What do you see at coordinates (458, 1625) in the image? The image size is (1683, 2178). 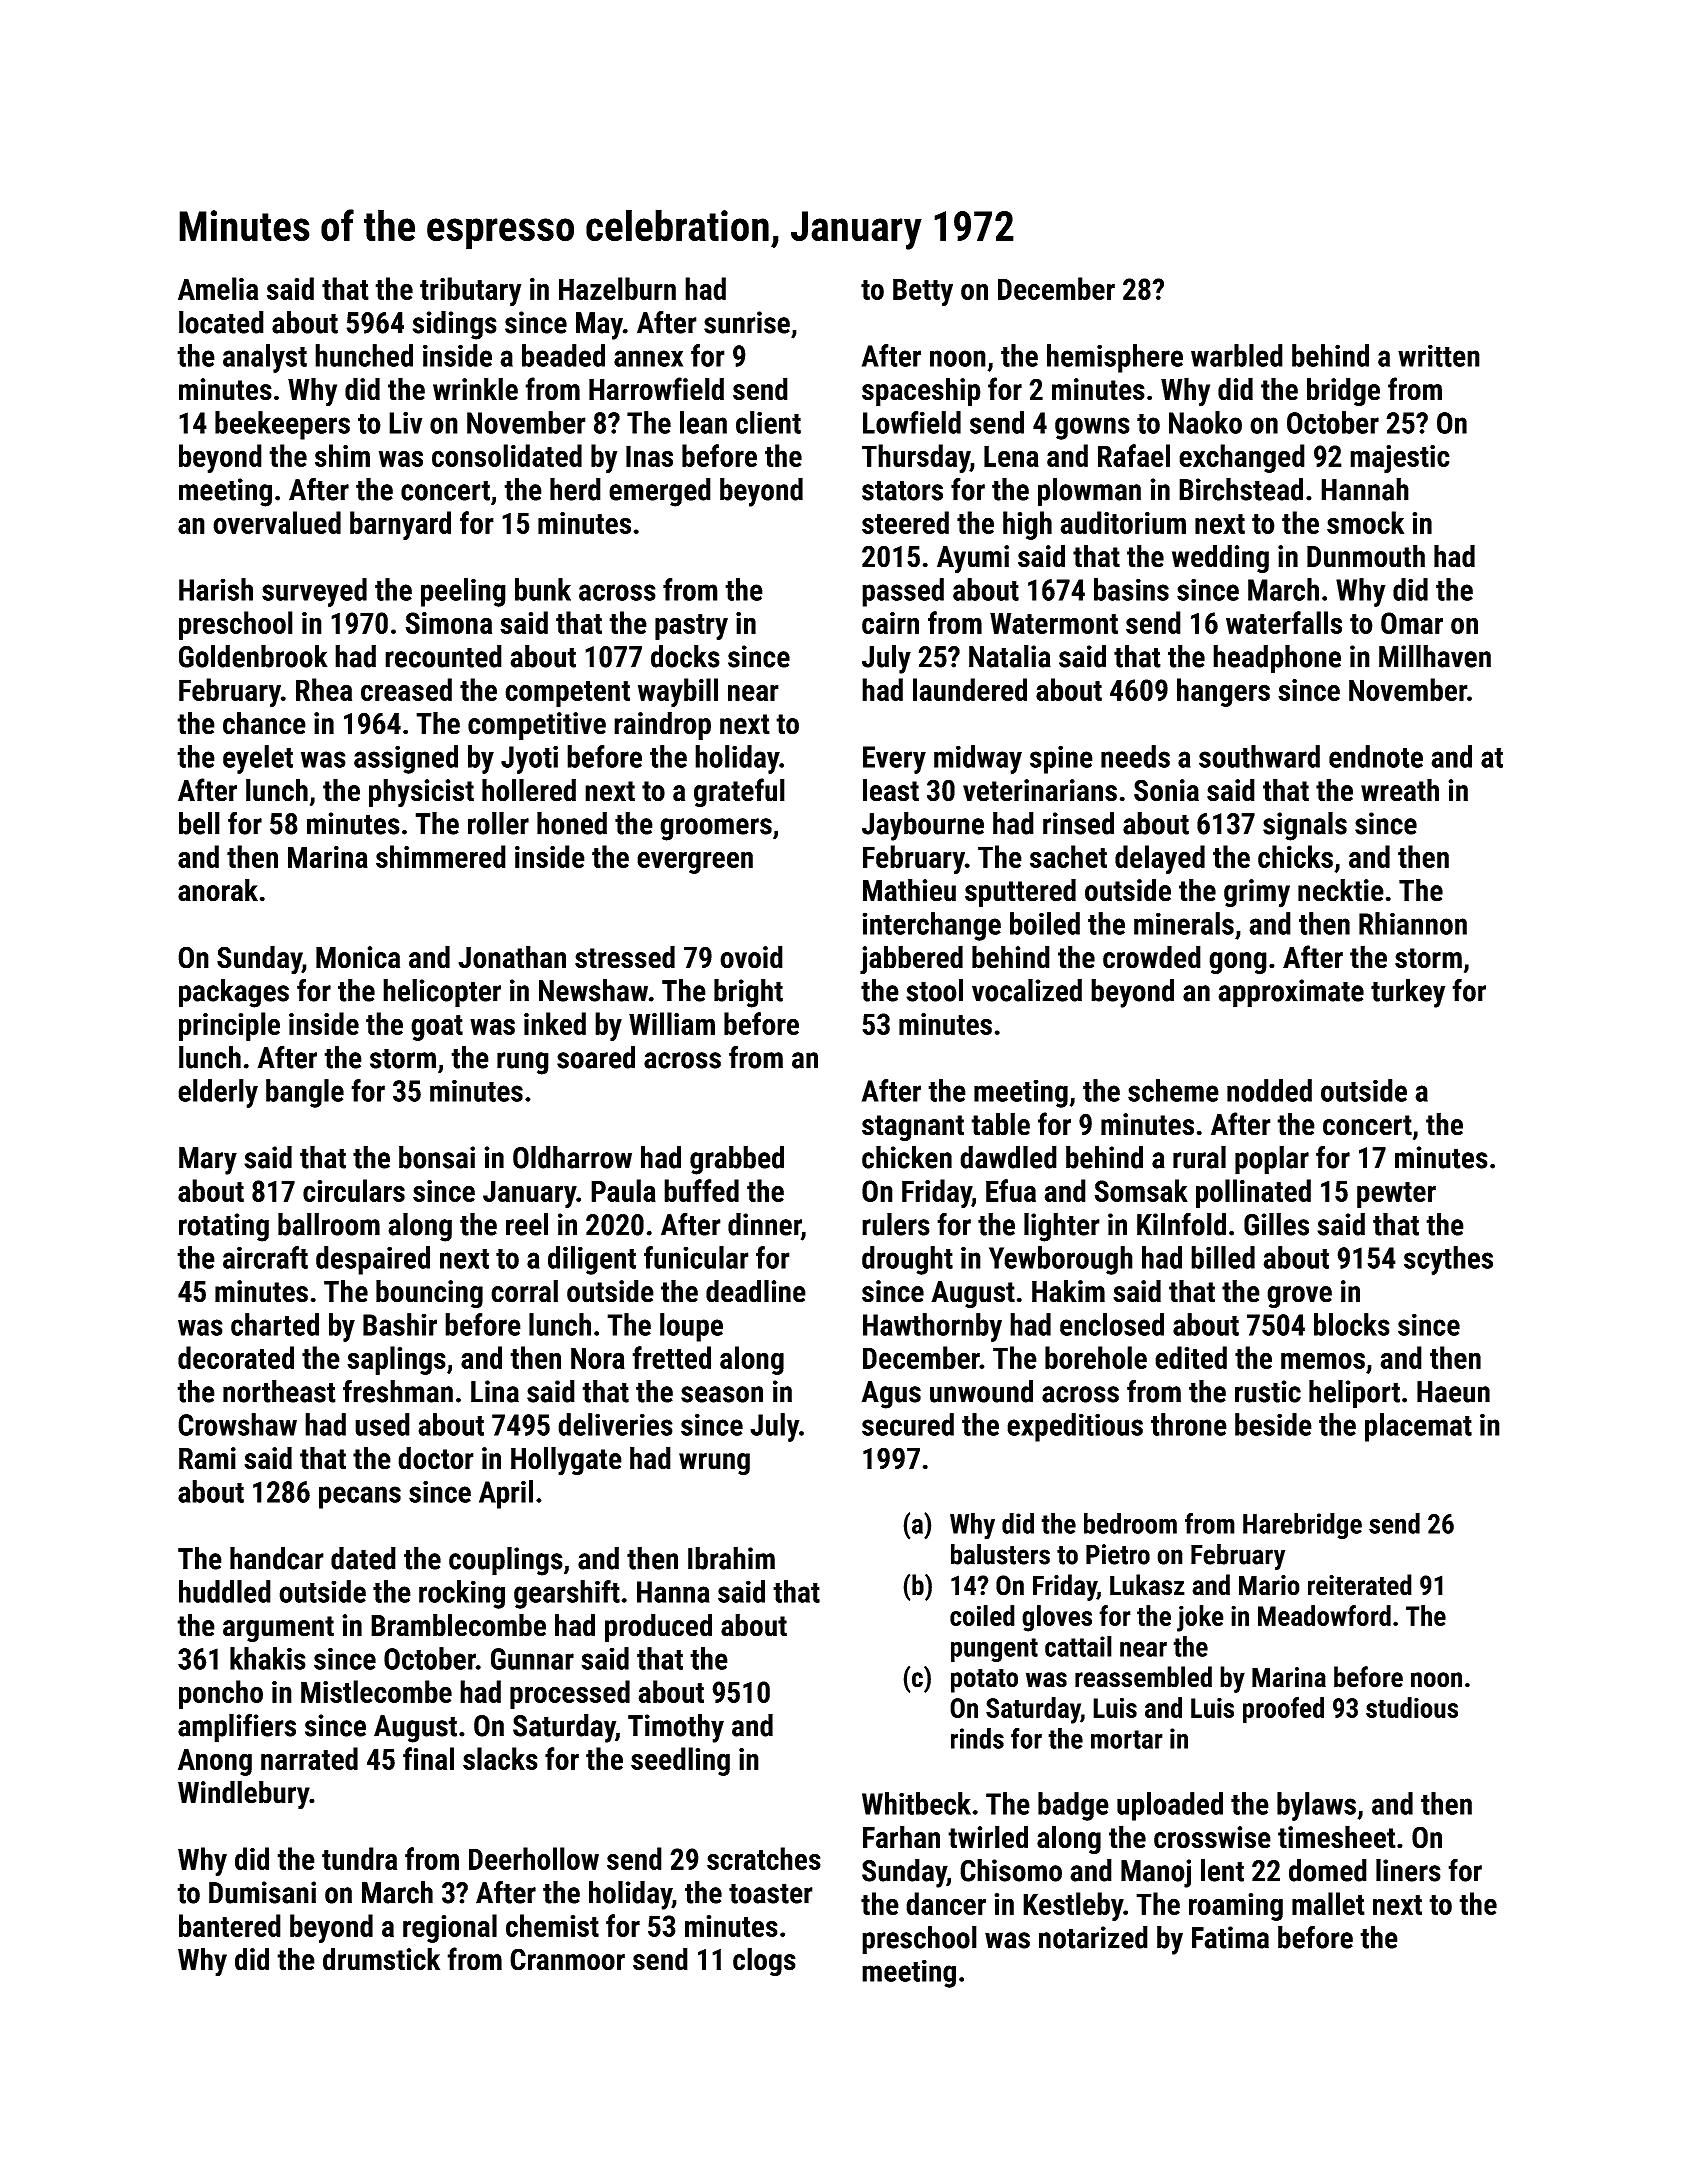 I see `Bramblecombe` at bounding box center [458, 1625].
